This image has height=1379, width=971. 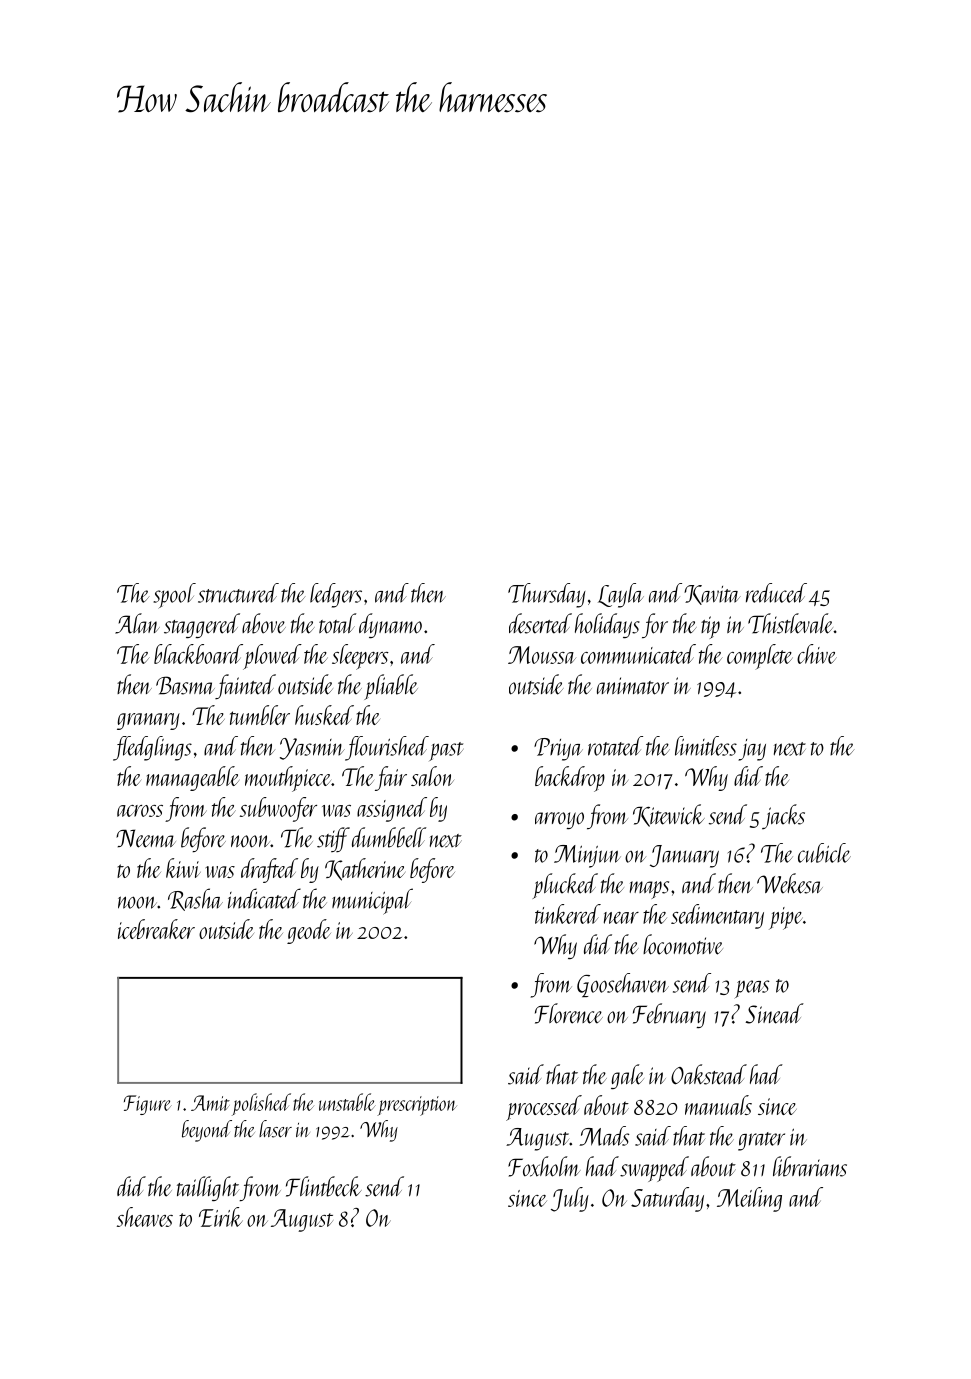 What do you see at coordinates (627, 1076) in the image?
I see `gale` at bounding box center [627, 1076].
